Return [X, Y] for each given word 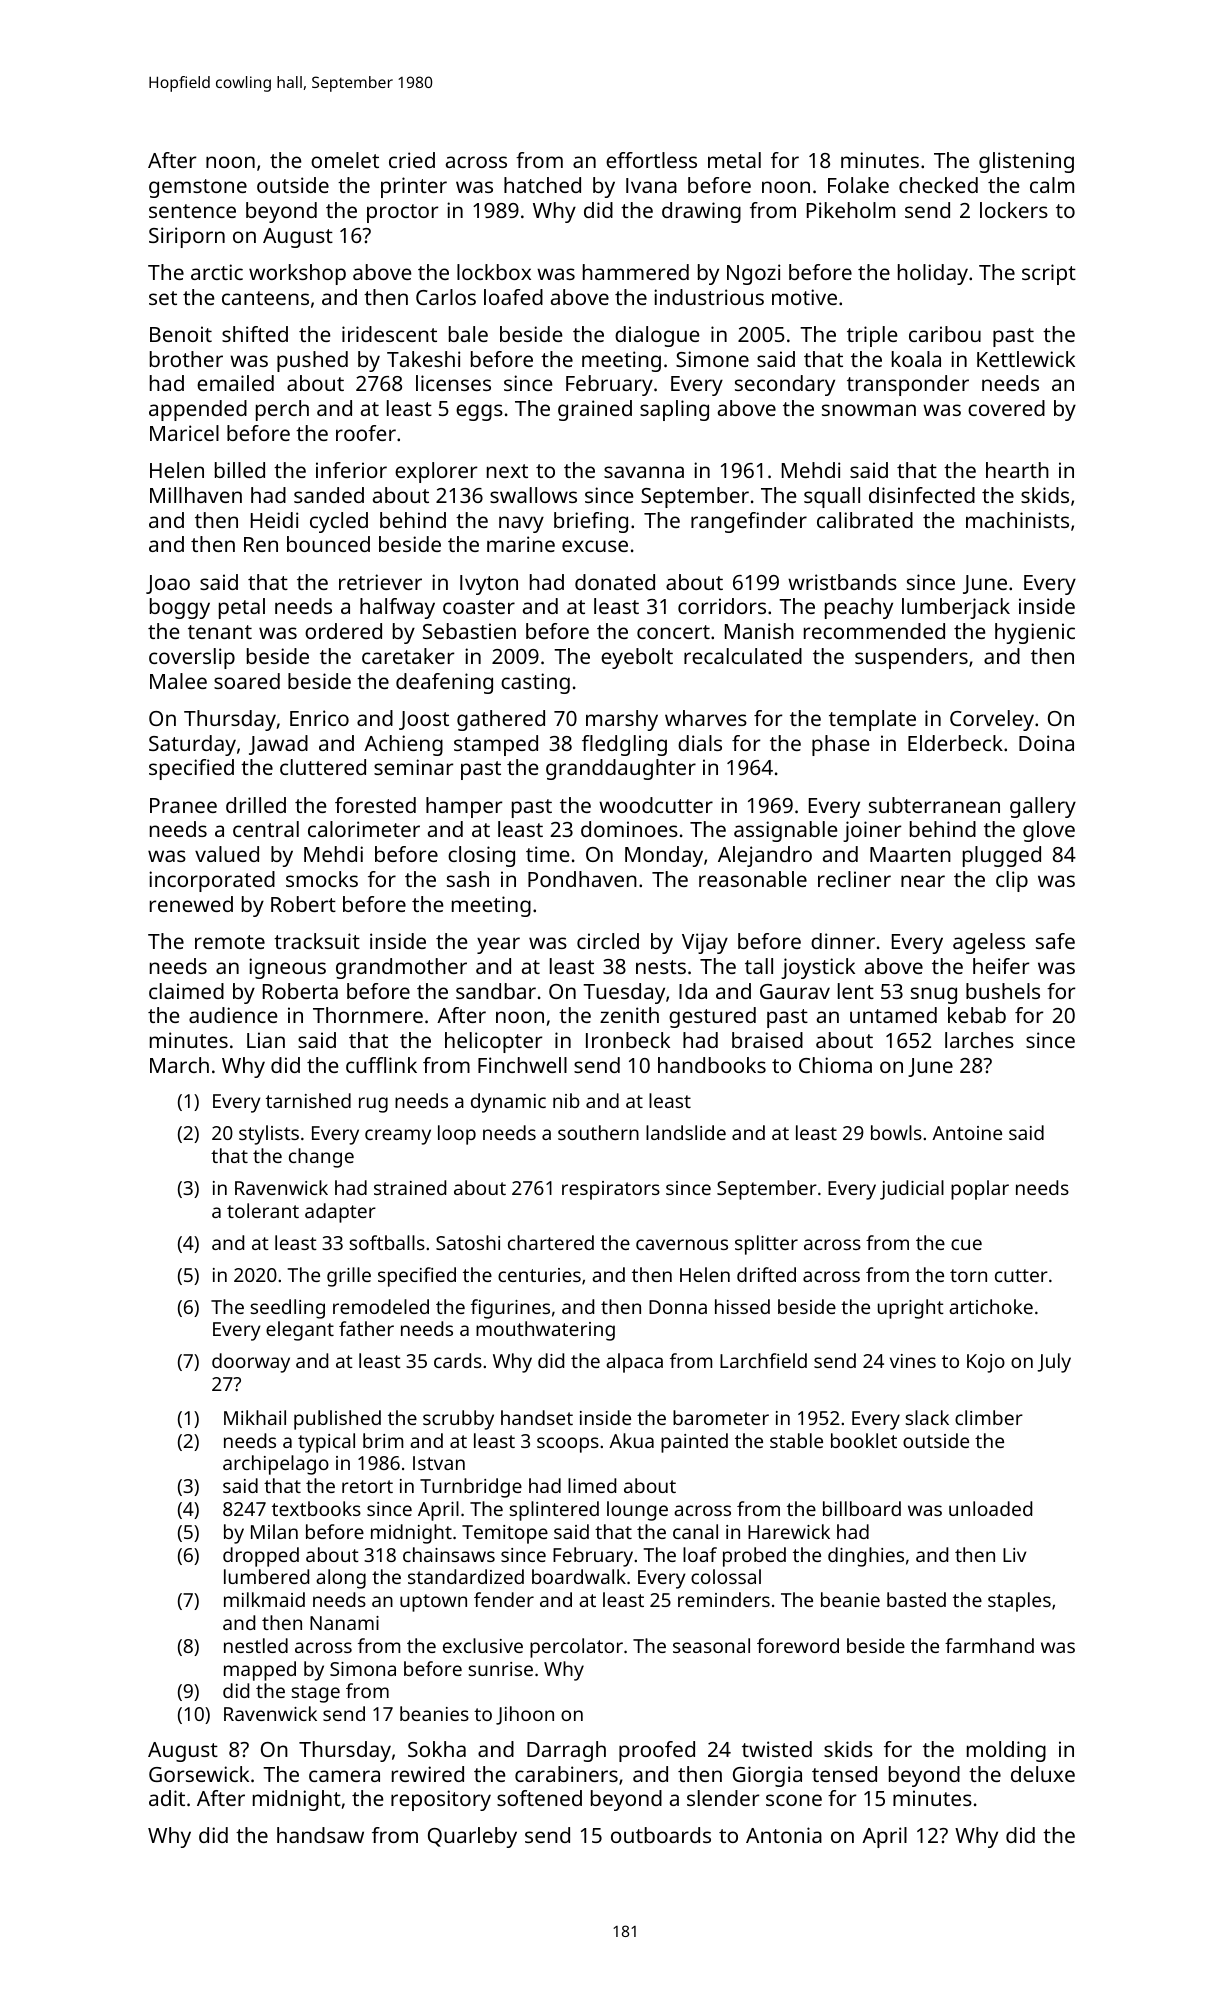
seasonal [711, 1645]
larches [979, 1040]
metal [734, 160]
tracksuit [317, 941]
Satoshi [468, 1242]
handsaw [320, 1835]
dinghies [866, 1557]
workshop [297, 274]
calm [1052, 185]
